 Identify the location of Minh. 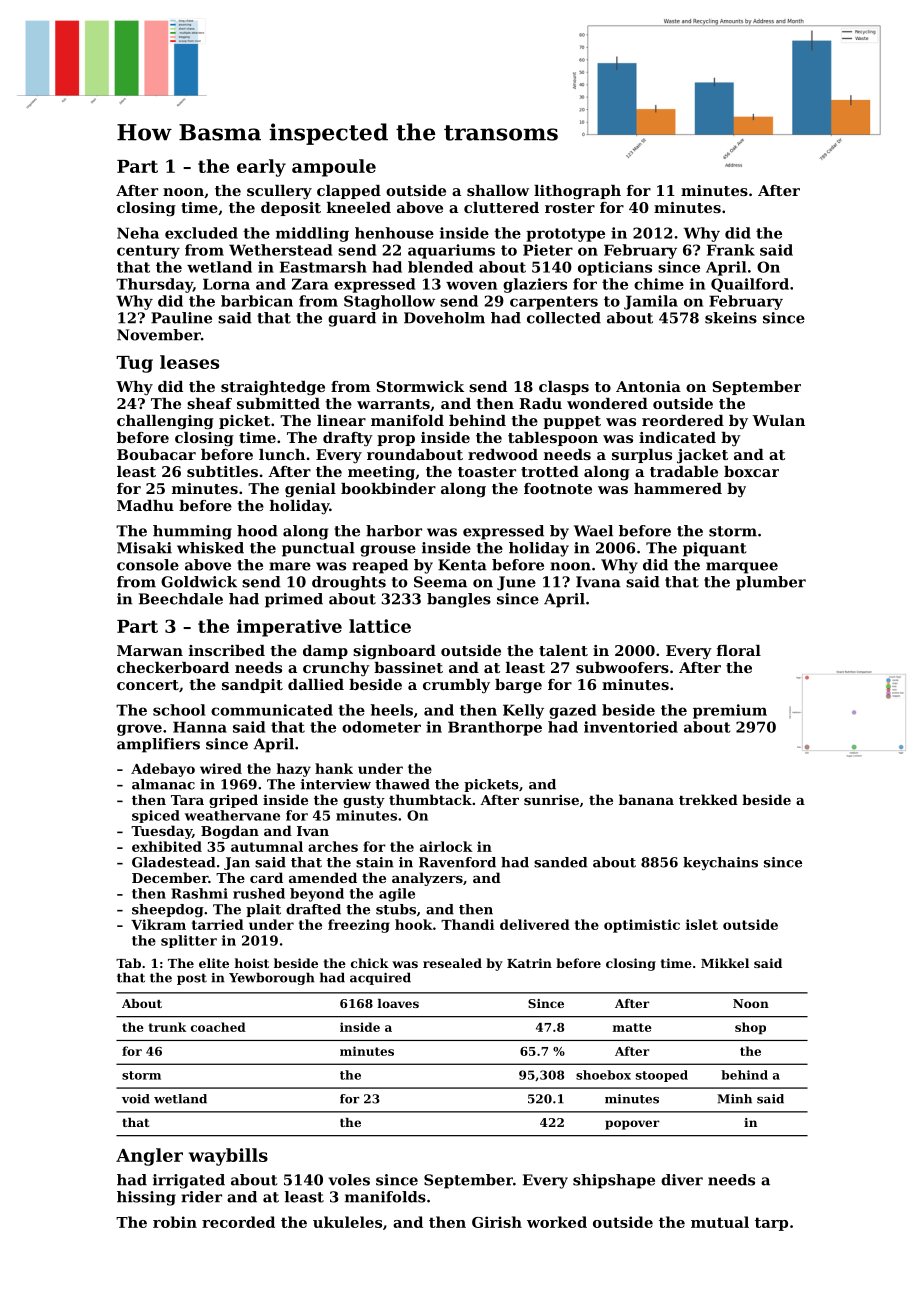
(734, 1099).
